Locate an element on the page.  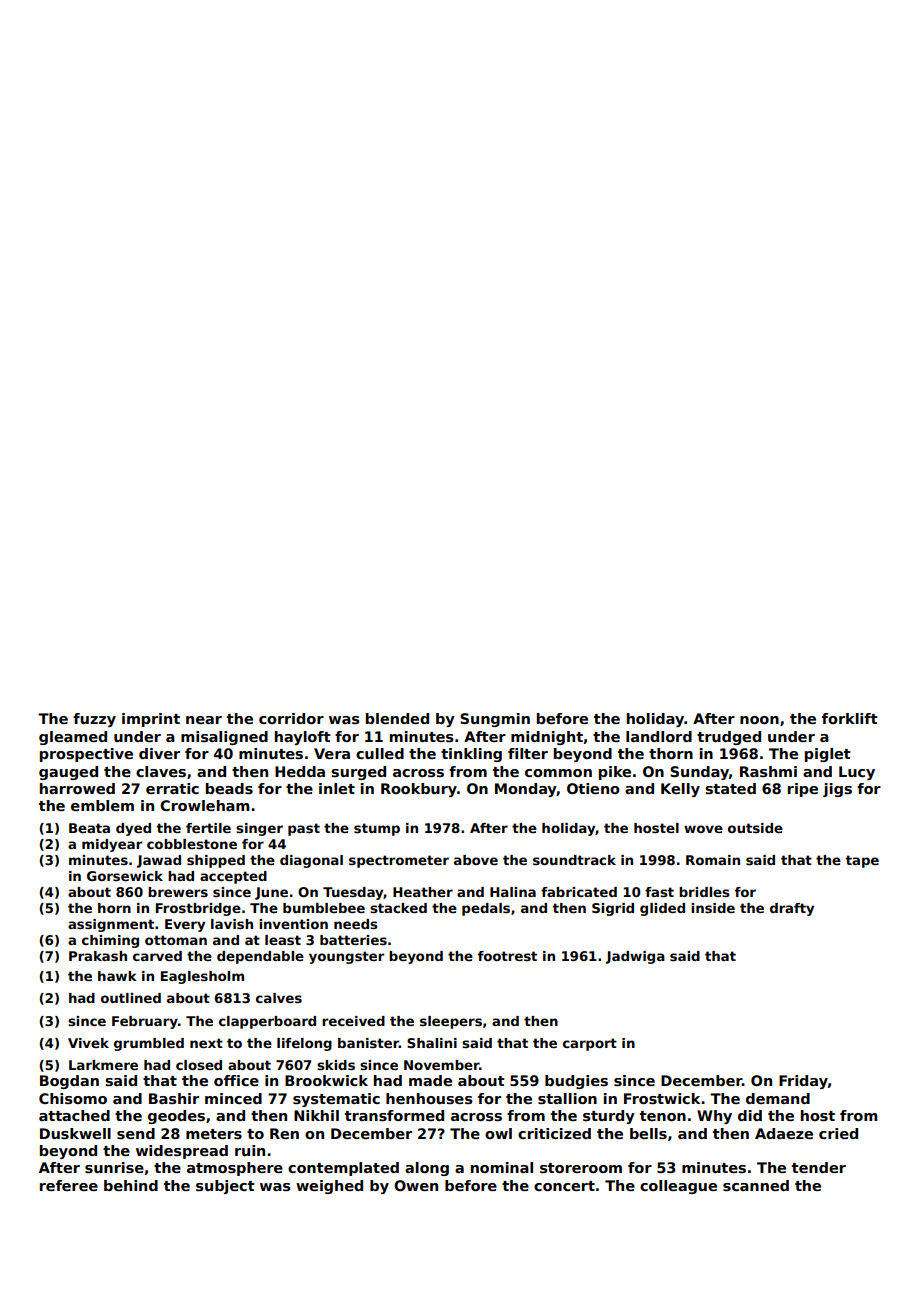
piglet is located at coordinates (828, 755).
